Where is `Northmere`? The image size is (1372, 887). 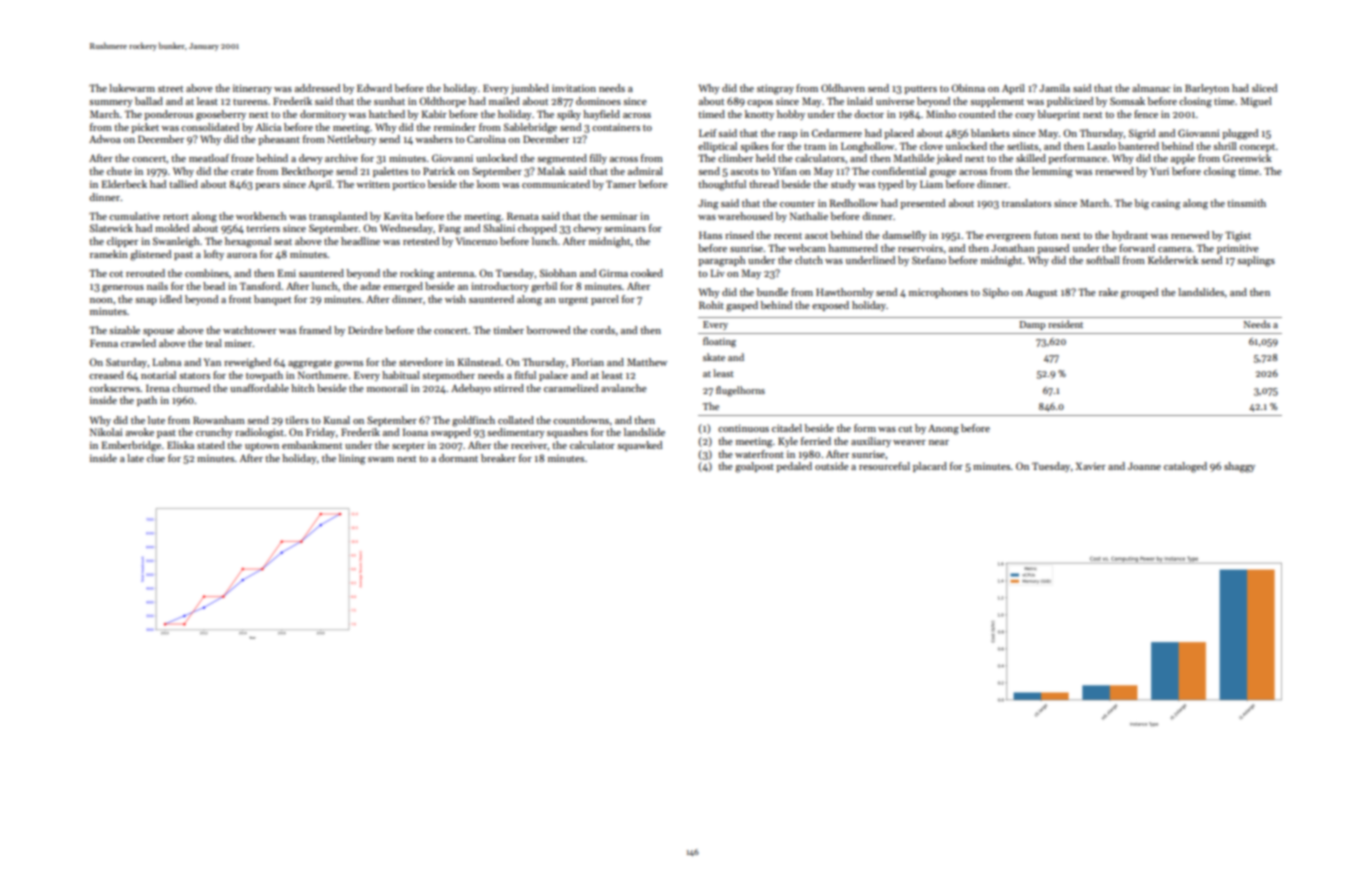
Northmere is located at coordinates (323, 375).
